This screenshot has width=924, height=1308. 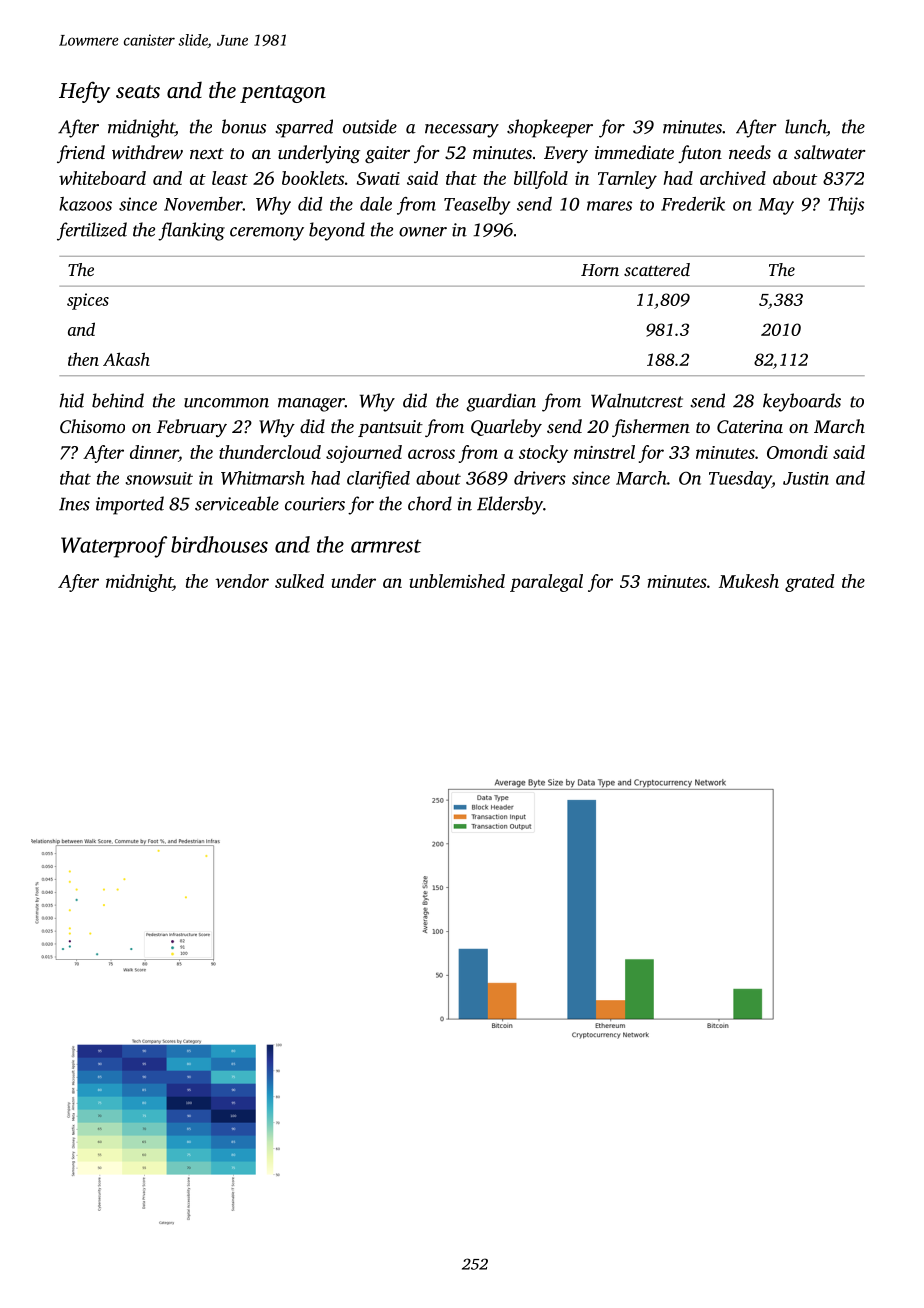 What do you see at coordinates (114, 547) in the screenshot?
I see `Waterproof` at bounding box center [114, 547].
